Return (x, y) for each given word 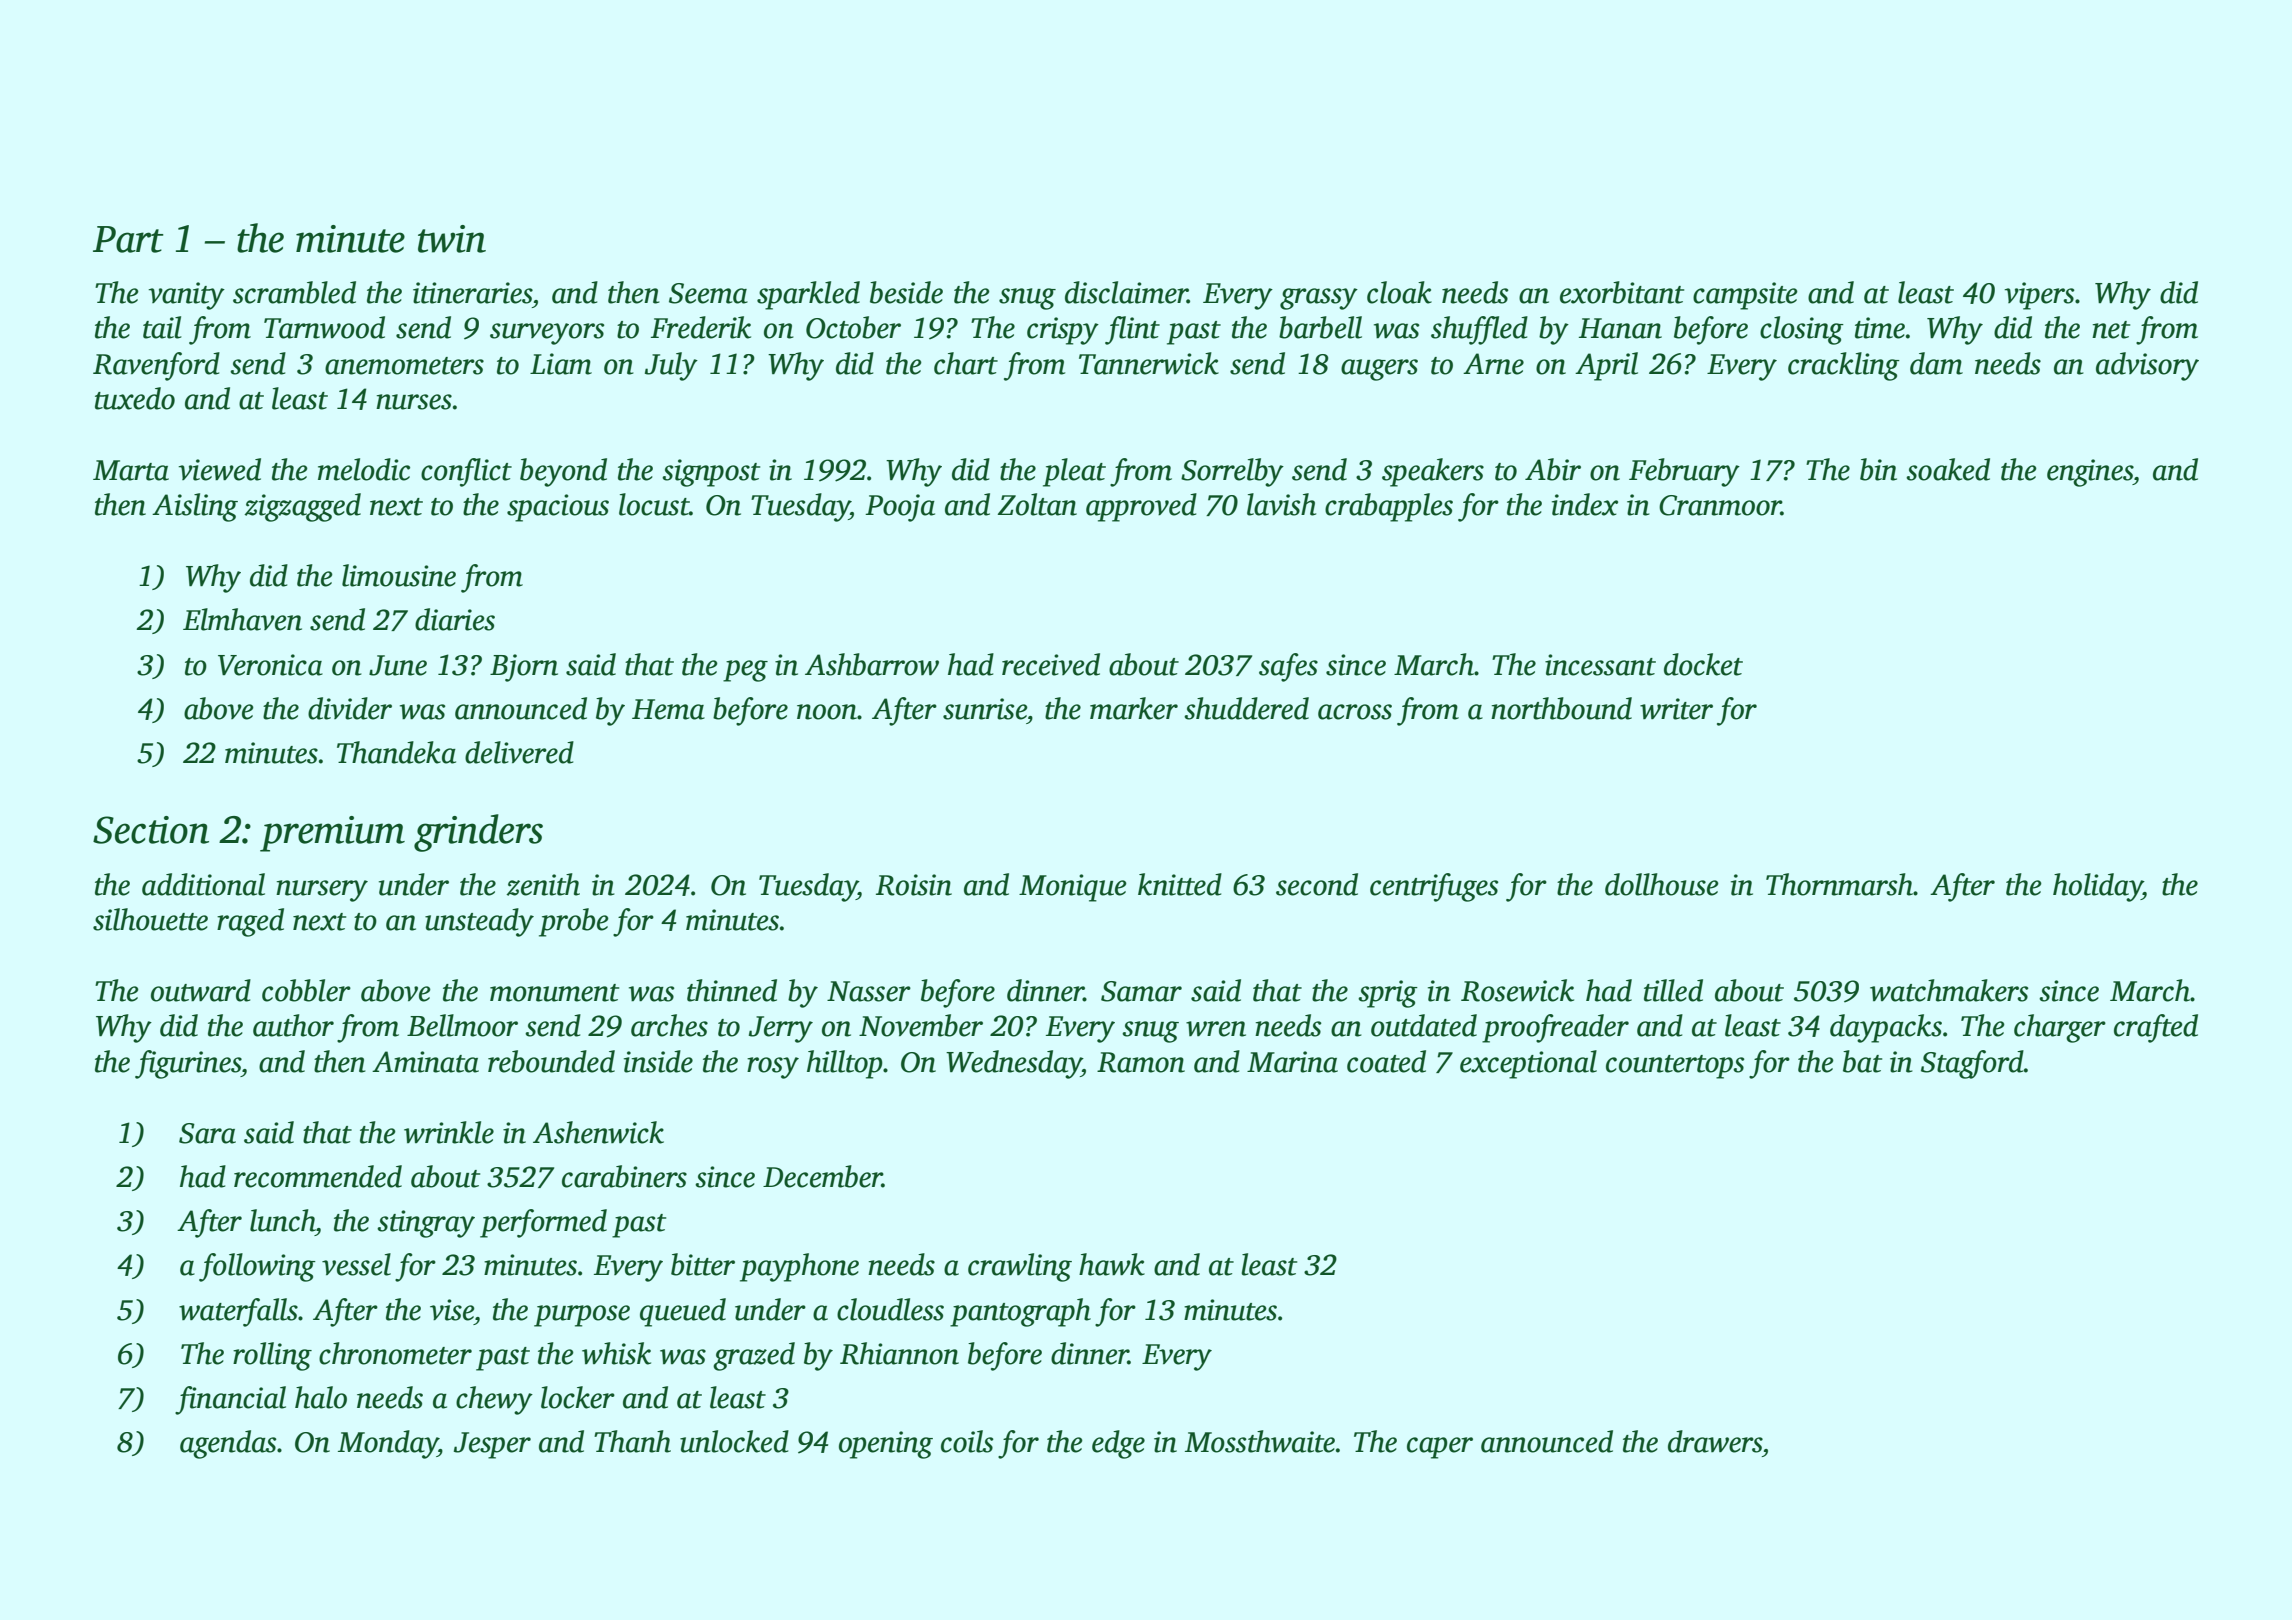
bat (1862, 1061)
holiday (2097, 887)
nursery (322, 891)
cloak (1399, 292)
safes (1288, 667)
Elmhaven (242, 619)
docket (1703, 664)
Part (128, 239)
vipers (2039, 296)
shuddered (1246, 708)
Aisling (195, 507)
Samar (1141, 991)
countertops (1675, 1067)
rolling (272, 1356)
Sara (207, 1133)
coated (1386, 1061)
